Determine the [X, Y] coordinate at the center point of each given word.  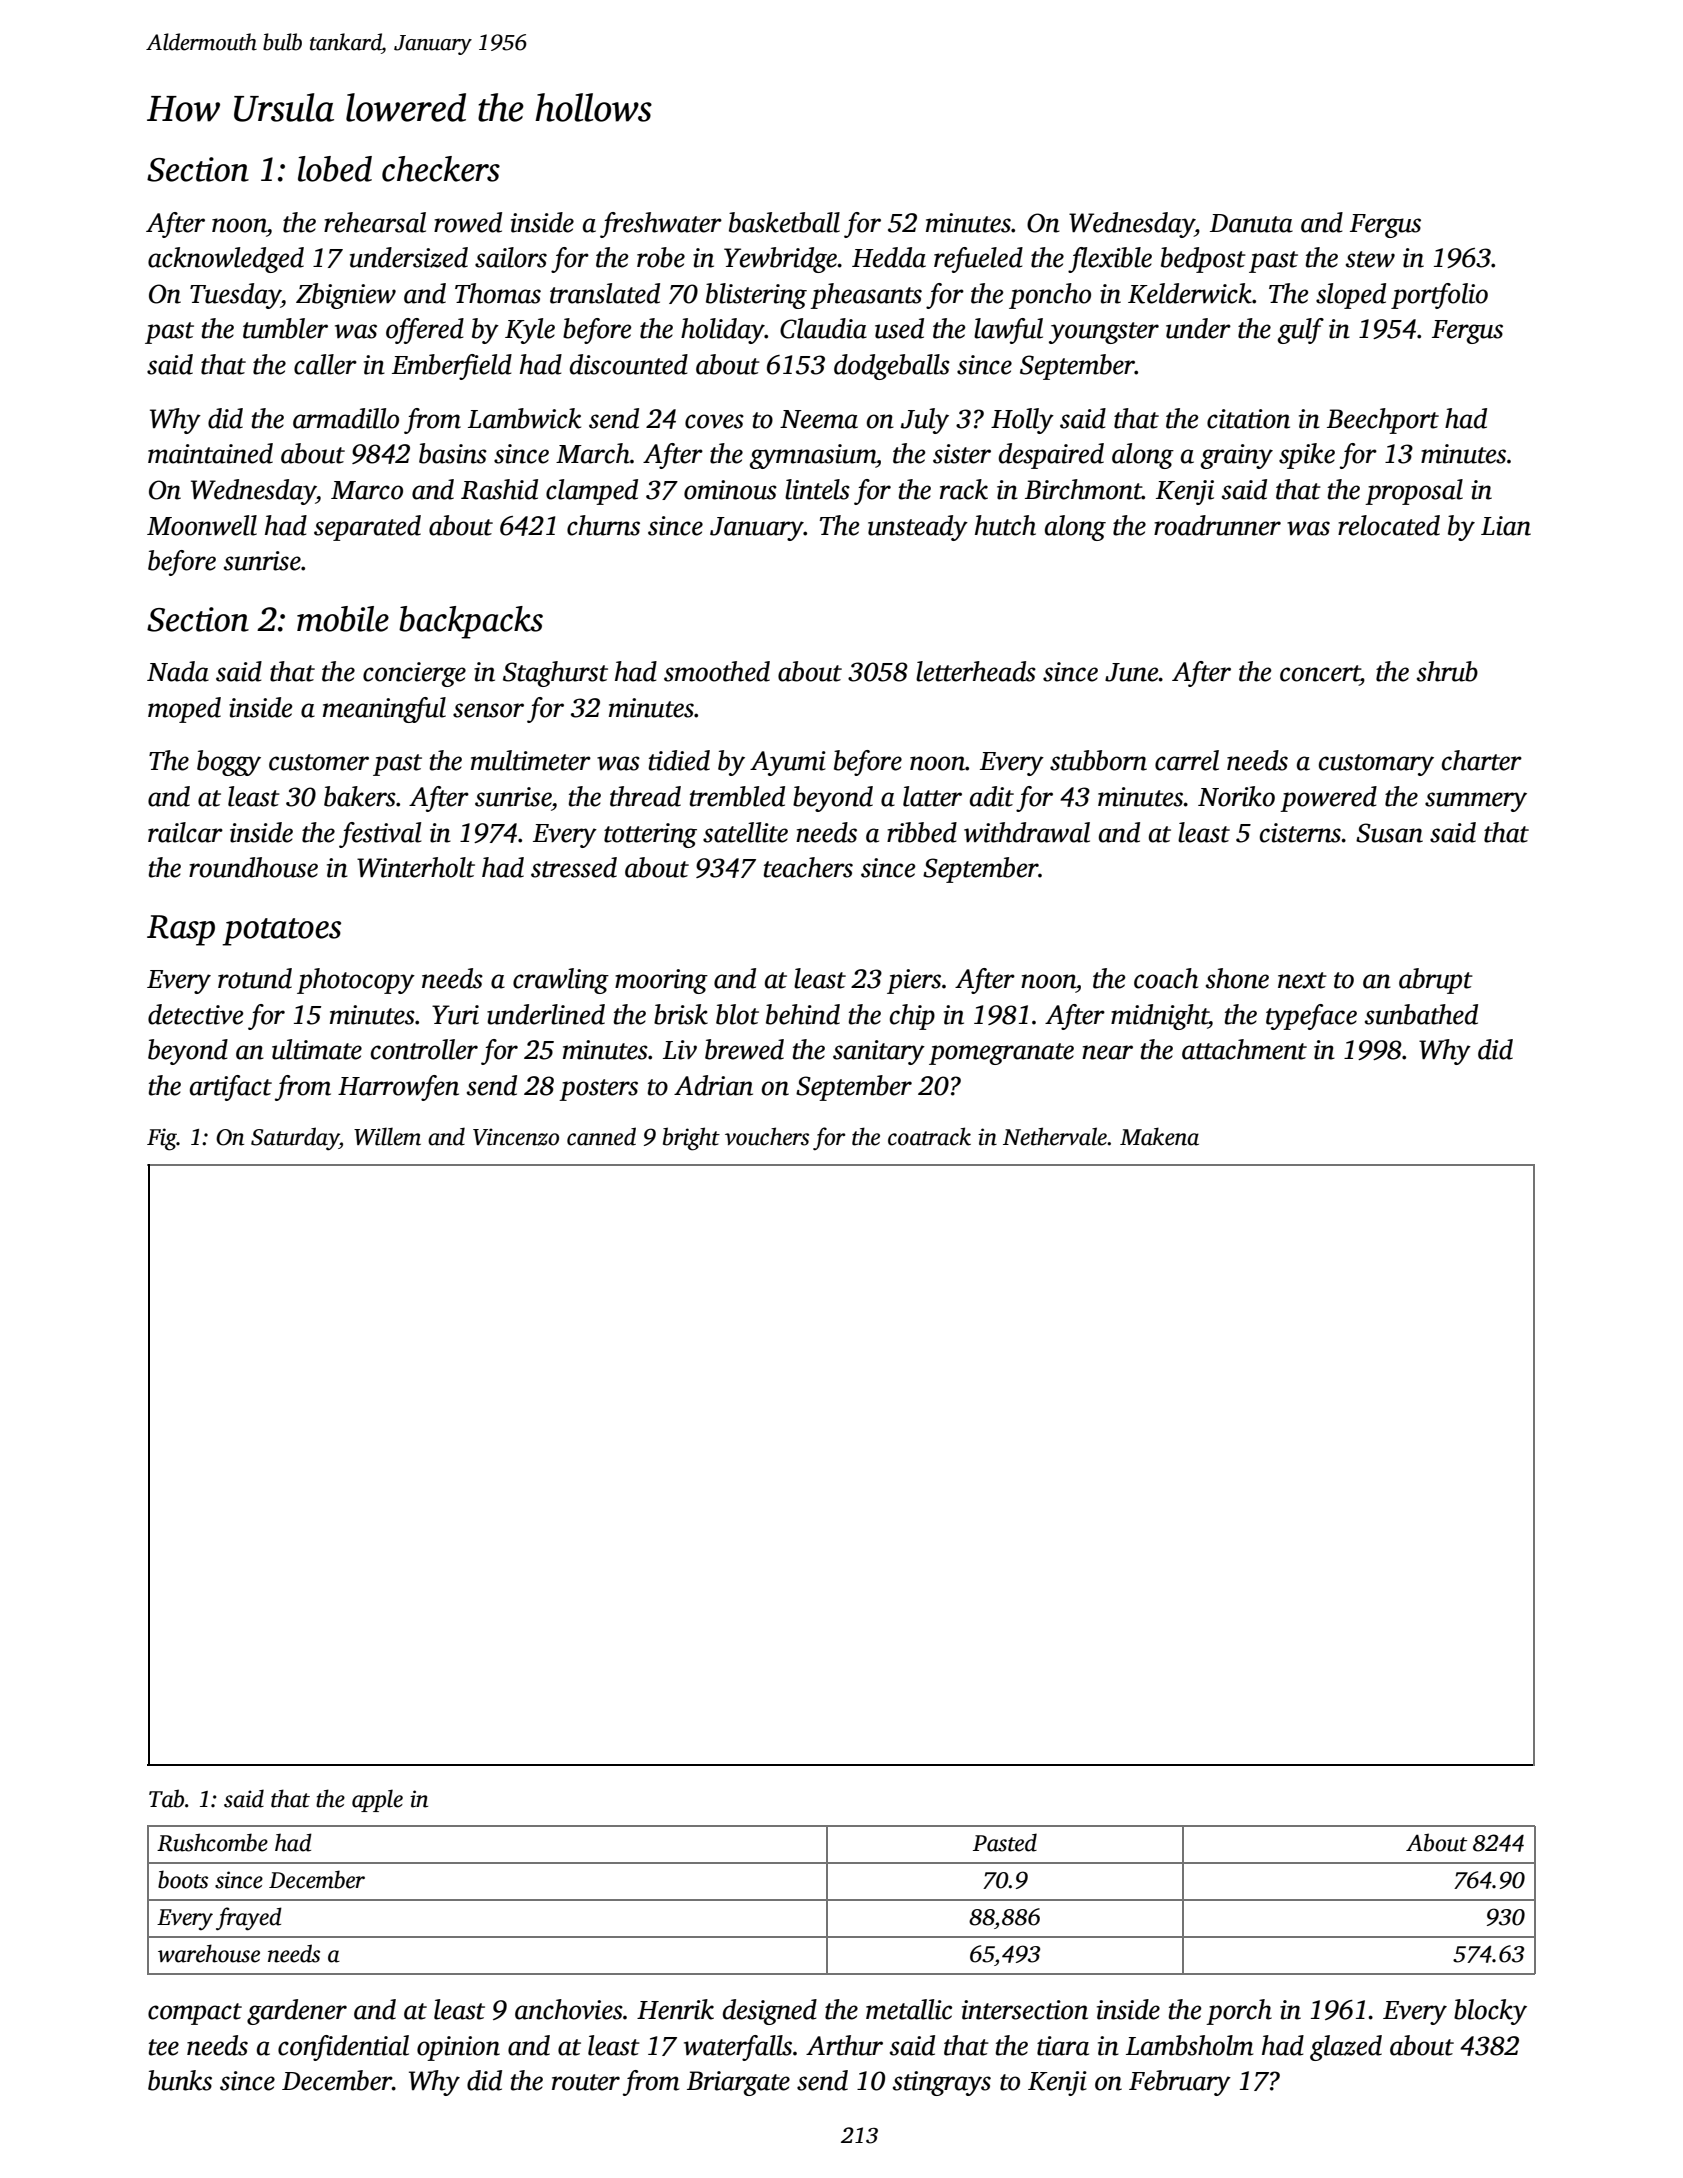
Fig [162, 1139]
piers [914, 981]
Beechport [1383, 421]
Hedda [889, 257]
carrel [1187, 760]
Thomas [498, 293]
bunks [180, 2080]
